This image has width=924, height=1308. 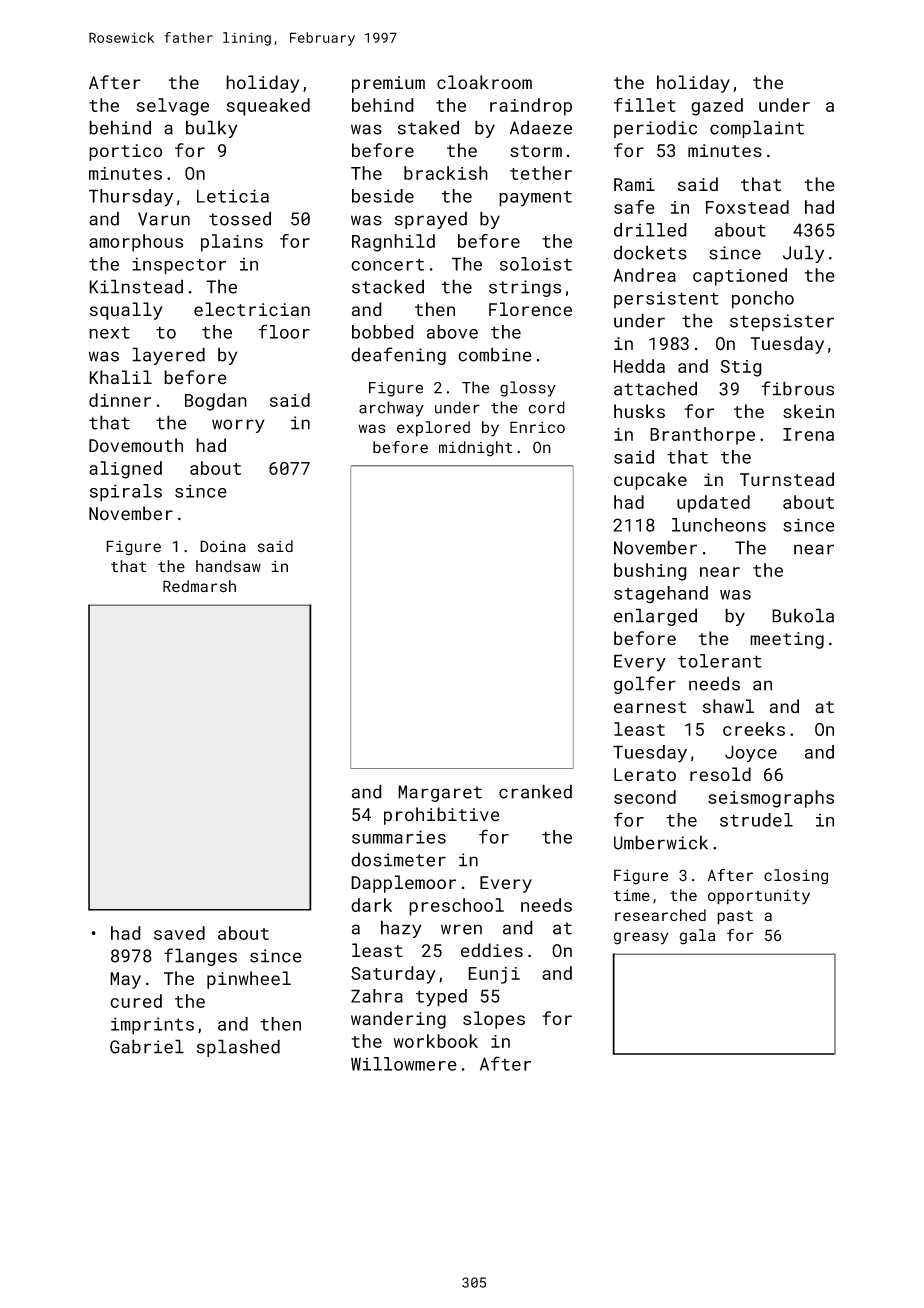 What do you see at coordinates (399, 837) in the image?
I see `summaries` at bounding box center [399, 837].
